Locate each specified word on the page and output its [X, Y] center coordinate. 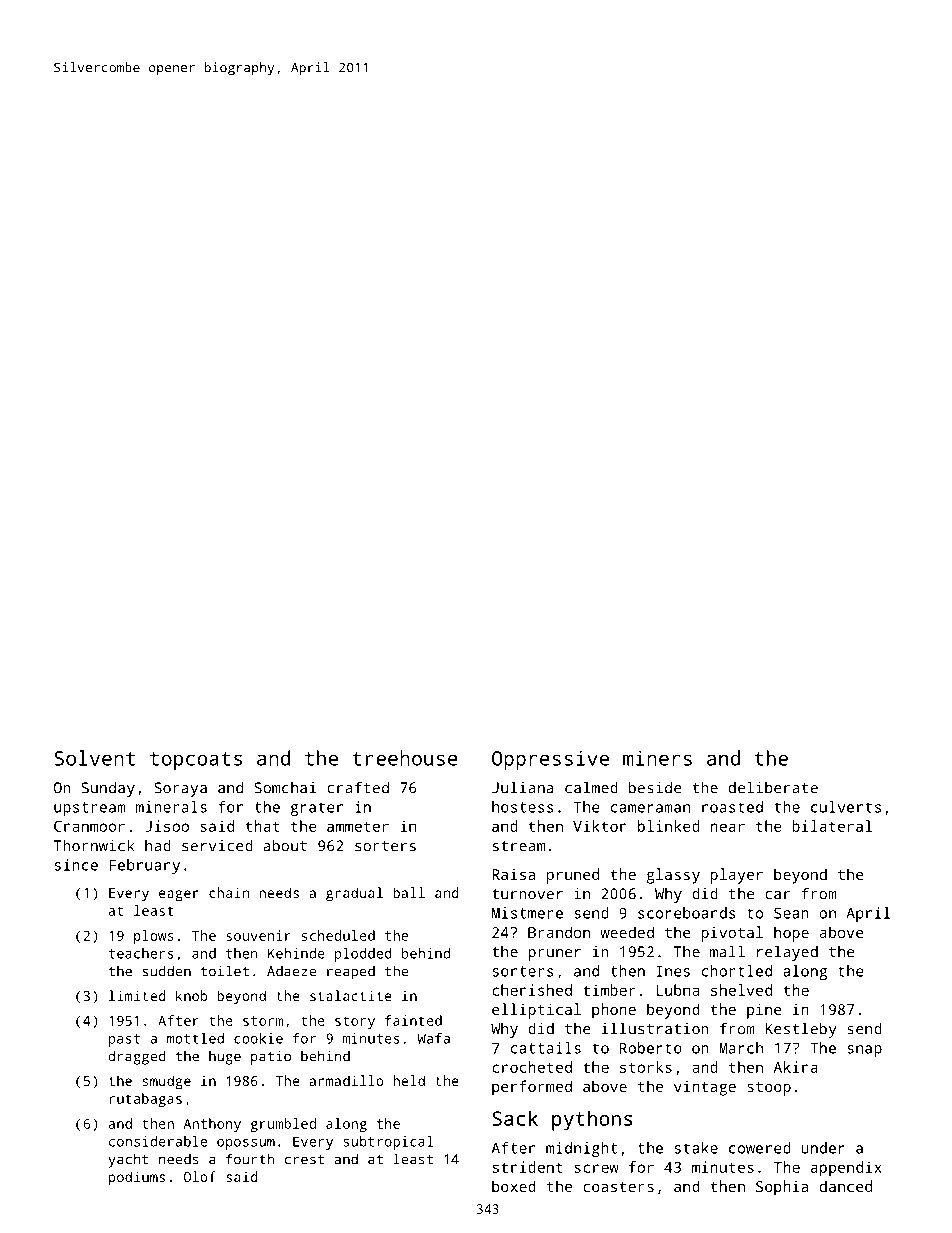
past [124, 1040]
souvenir [258, 935]
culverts [846, 807]
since [76, 865]
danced [846, 1186]
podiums [137, 1178]
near [727, 827]
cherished [532, 990]
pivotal [732, 934]
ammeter [358, 826]
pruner [554, 955]
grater [317, 809]
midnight [581, 1149]
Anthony [212, 1125]
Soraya [180, 789]
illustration [655, 1028]
